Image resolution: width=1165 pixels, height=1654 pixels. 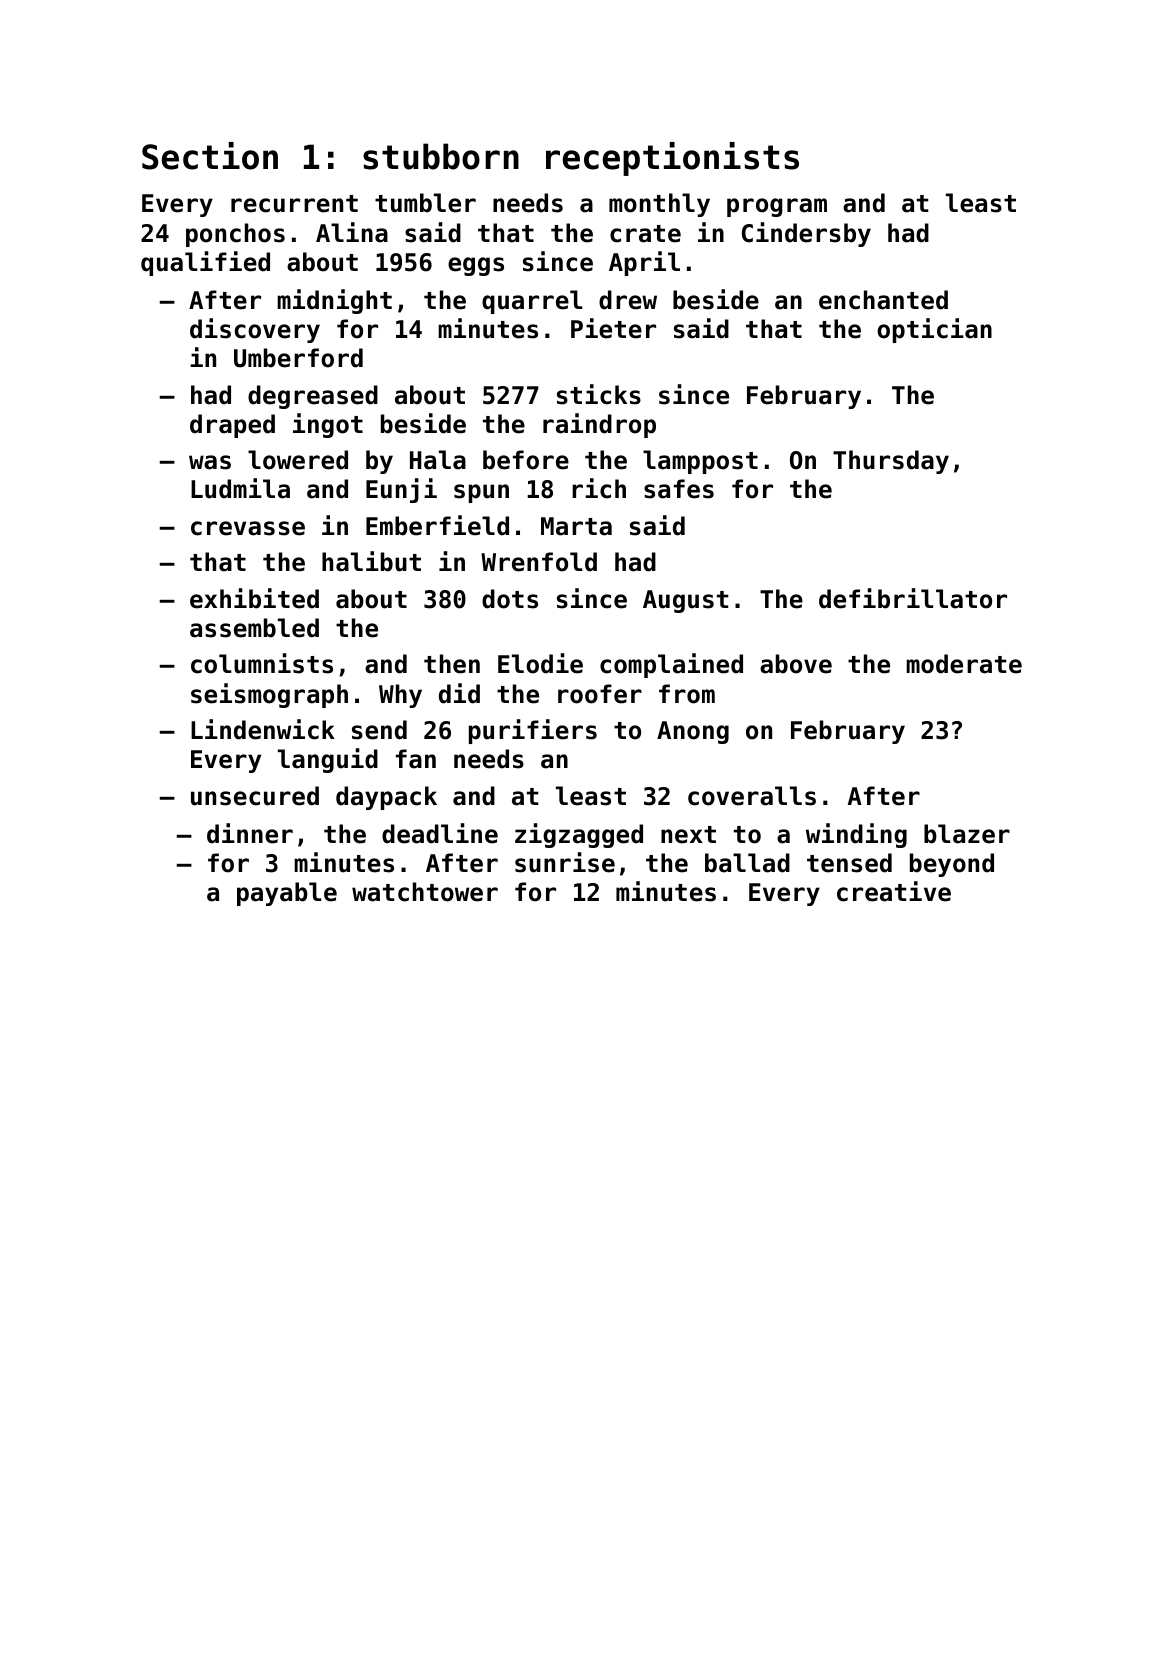 What do you see at coordinates (248, 528) in the screenshot?
I see `crevasse` at bounding box center [248, 528].
